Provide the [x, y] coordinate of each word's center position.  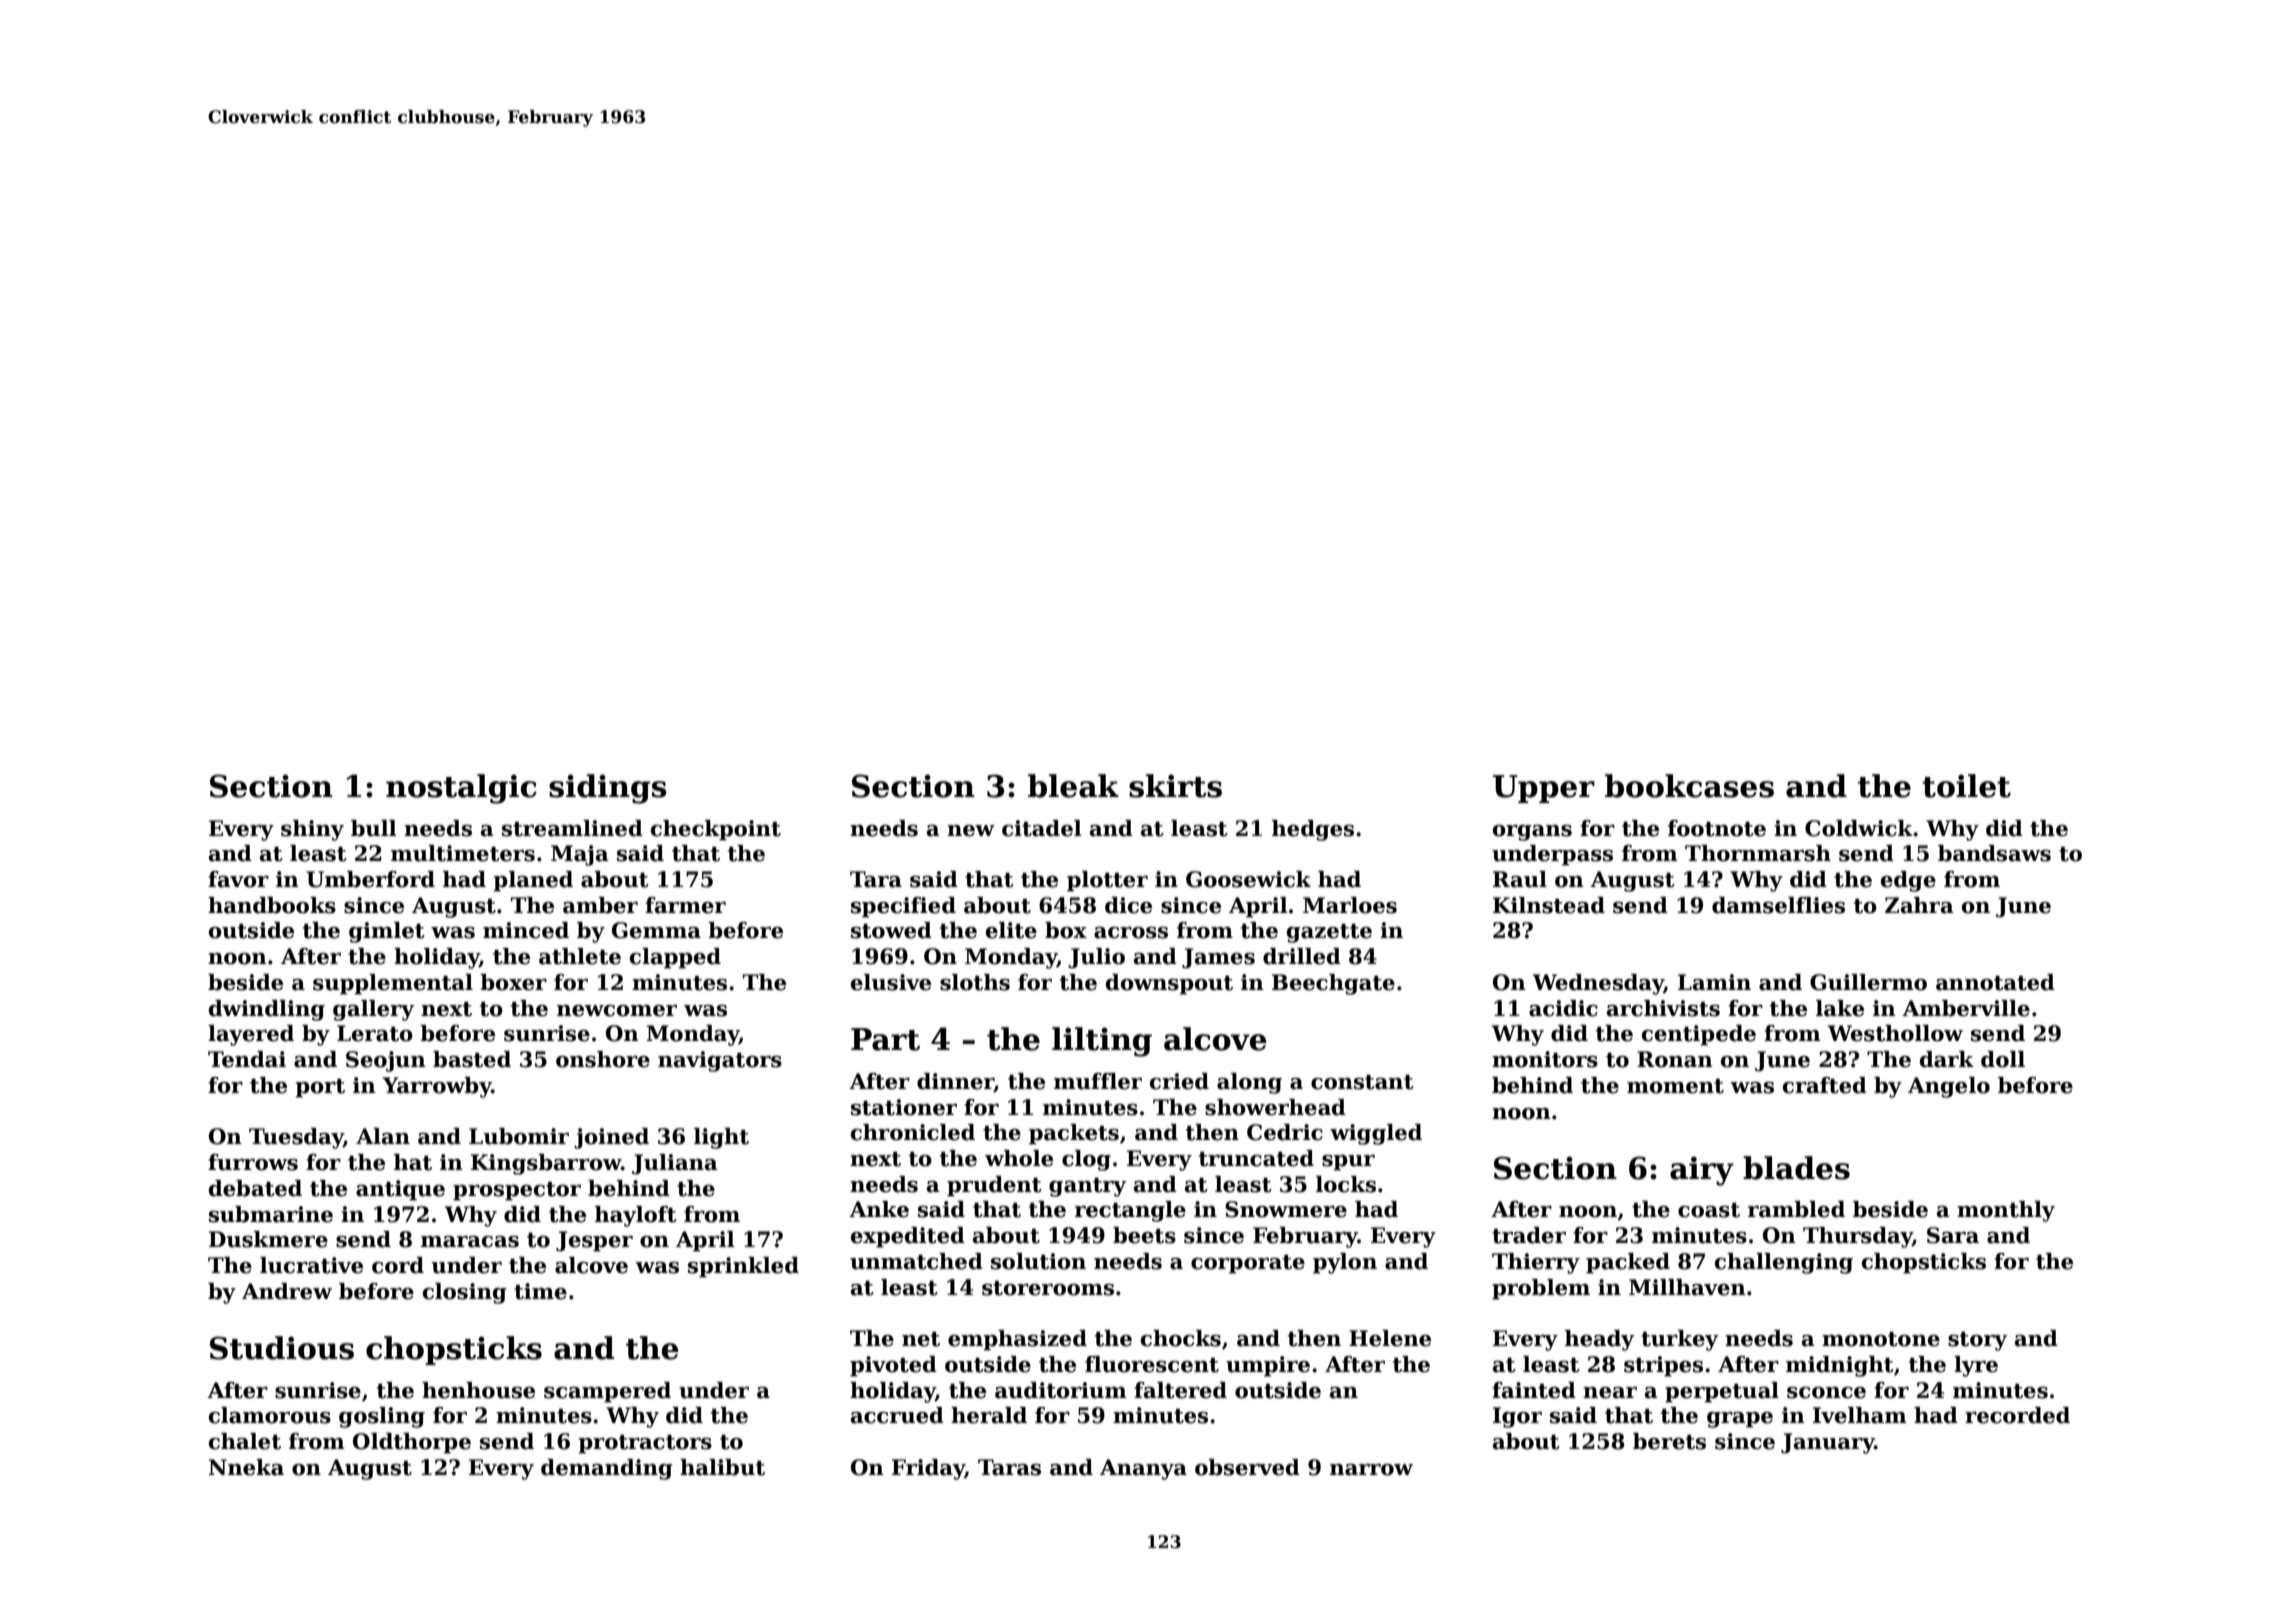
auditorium [1061, 1390]
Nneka [246, 1467]
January [1828, 1443]
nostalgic [461, 789]
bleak [1073, 786]
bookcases [1689, 786]
